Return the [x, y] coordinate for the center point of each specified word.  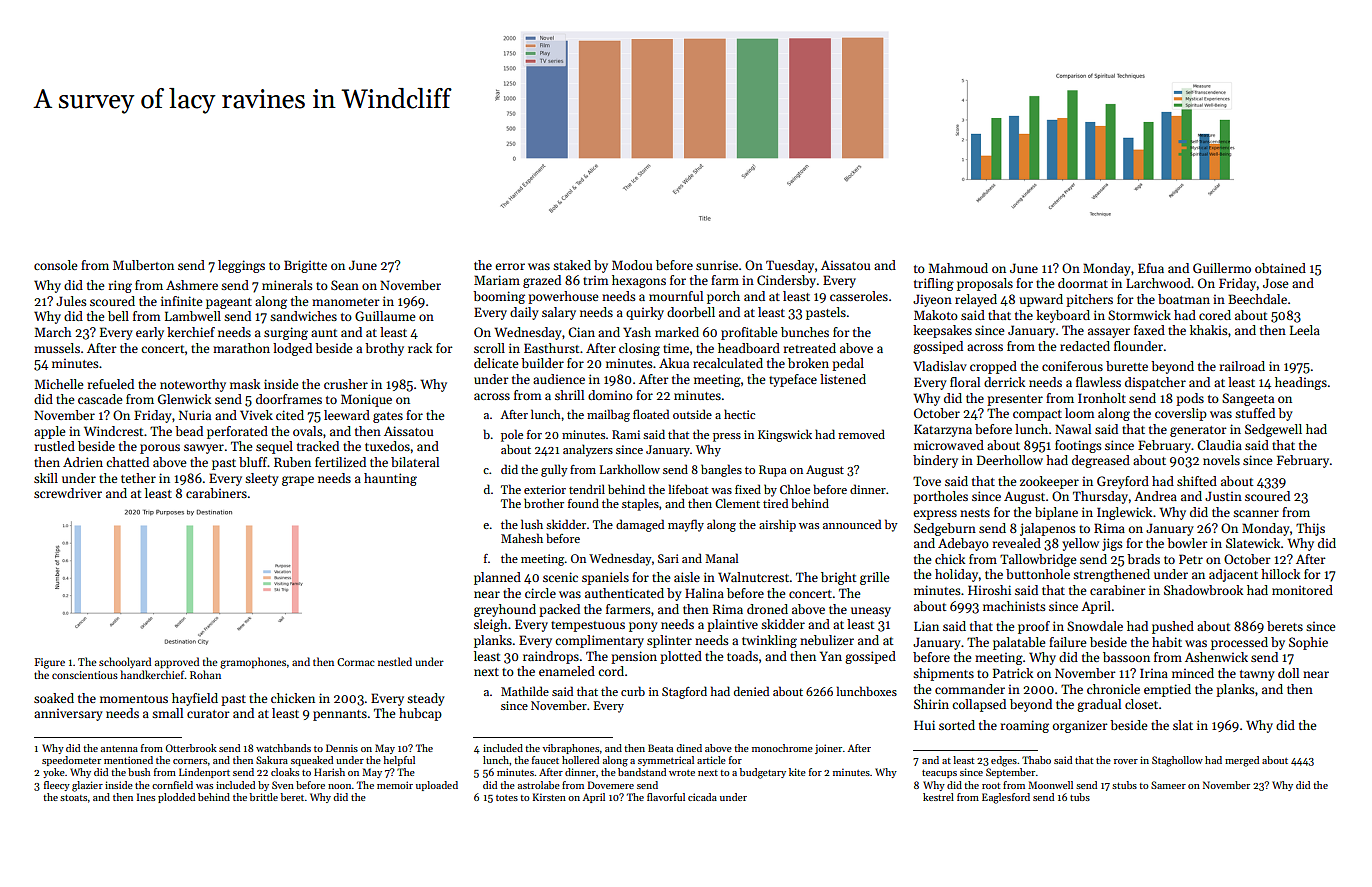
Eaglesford [1006, 798]
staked [572, 265]
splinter [669, 641]
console [55, 265]
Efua [1151, 268]
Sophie [1308, 643]
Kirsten [549, 797]
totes [507, 798]
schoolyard [125, 662]
